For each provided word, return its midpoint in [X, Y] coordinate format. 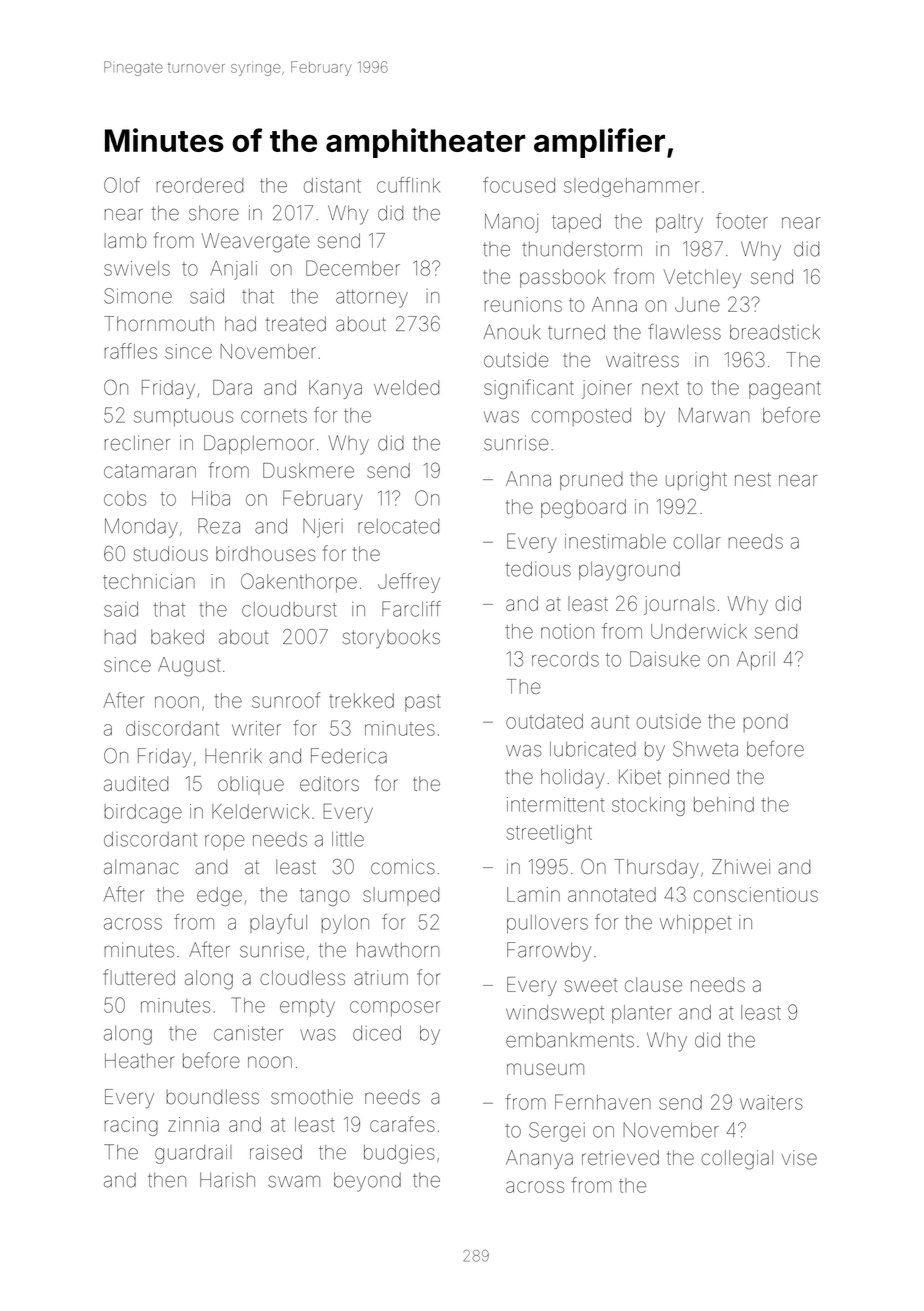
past [423, 703]
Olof [122, 185]
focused [519, 185]
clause [653, 984]
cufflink [408, 185]
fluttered [139, 977]
